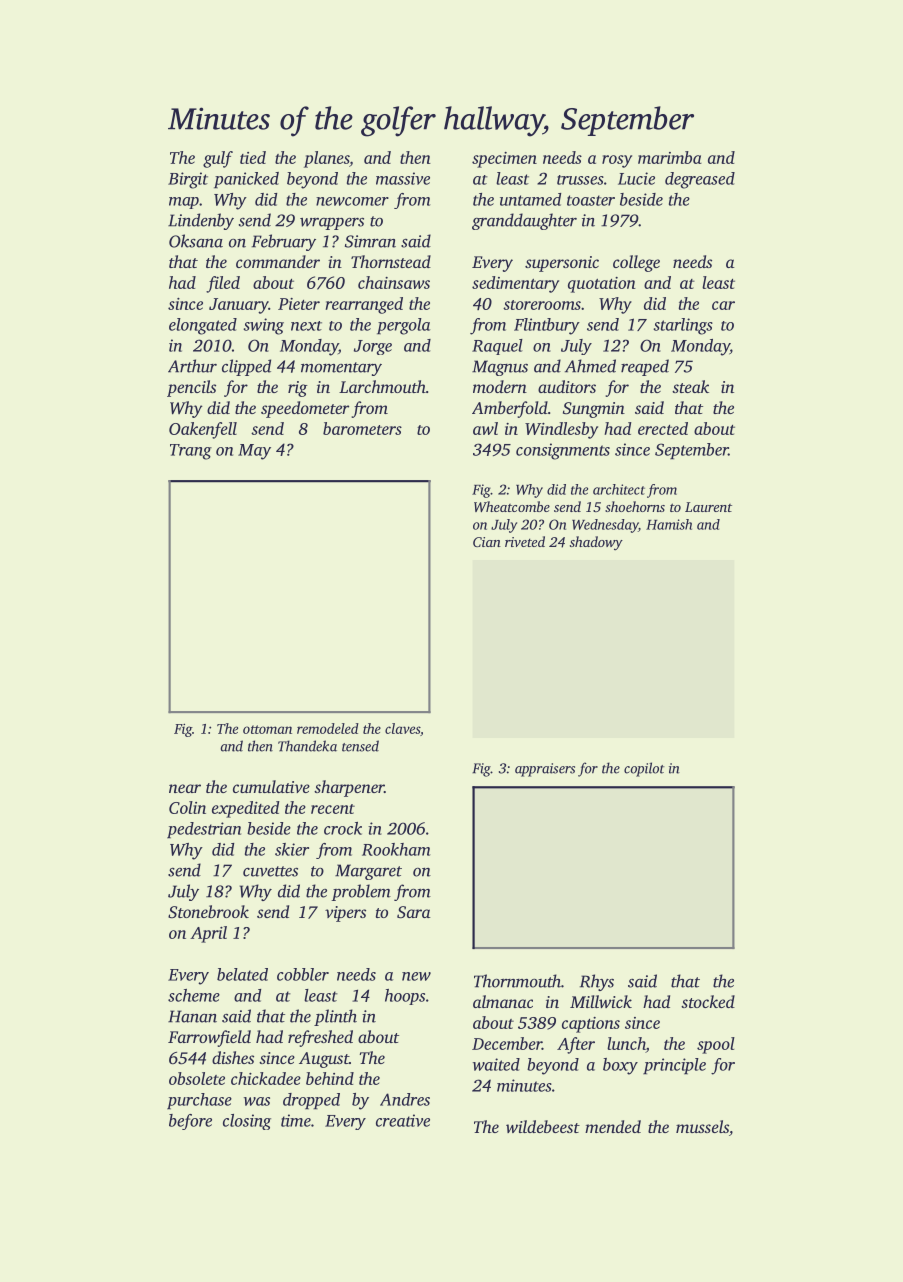 This screenshot has height=1282, width=903. What do you see at coordinates (708, 507) in the screenshot?
I see `Laurent` at bounding box center [708, 507].
